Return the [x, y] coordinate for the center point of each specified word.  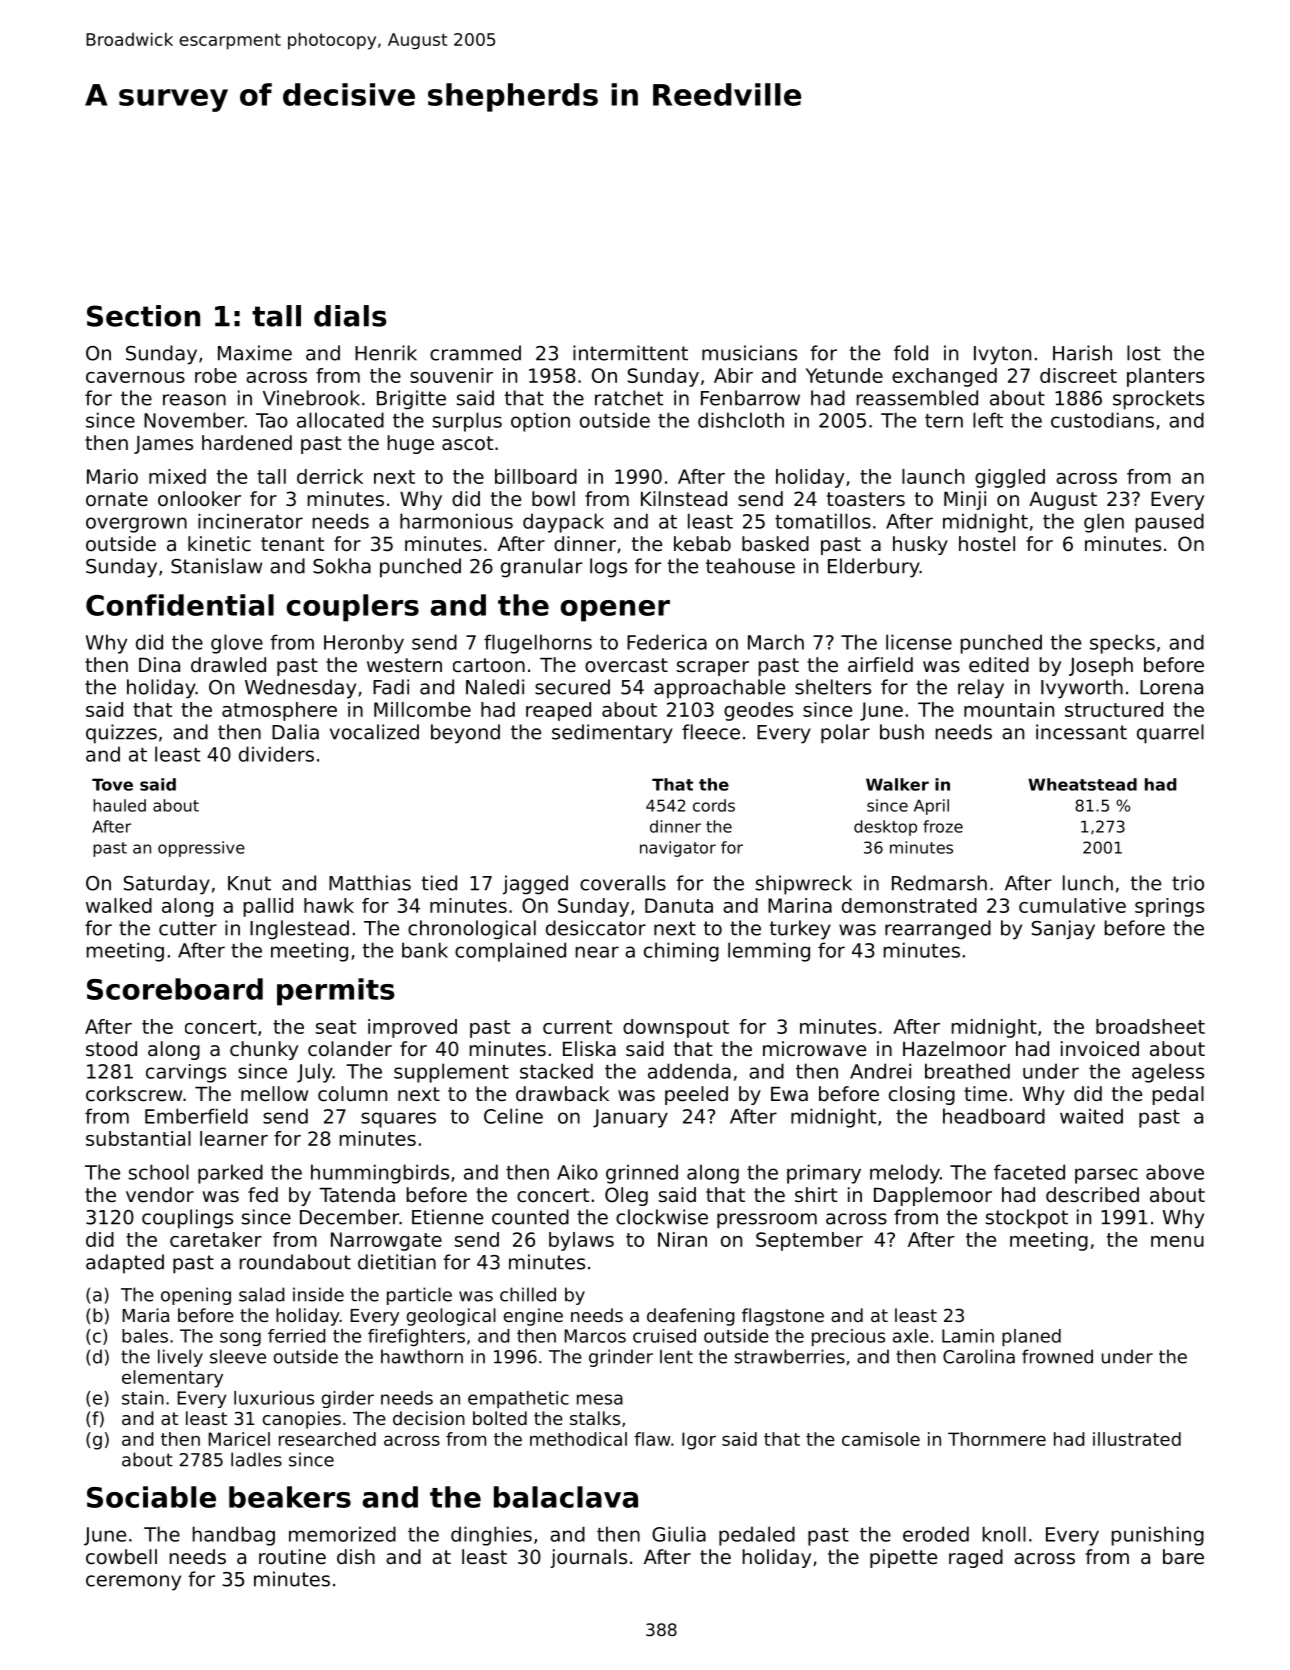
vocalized [374, 732]
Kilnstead [684, 499]
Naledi [495, 687]
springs [1169, 907]
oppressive [201, 849]
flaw [652, 1439]
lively [180, 1358]
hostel [987, 544]
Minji [965, 500]
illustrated [1137, 1439]
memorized [342, 1534]
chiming [681, 952]
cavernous [135, 377]
